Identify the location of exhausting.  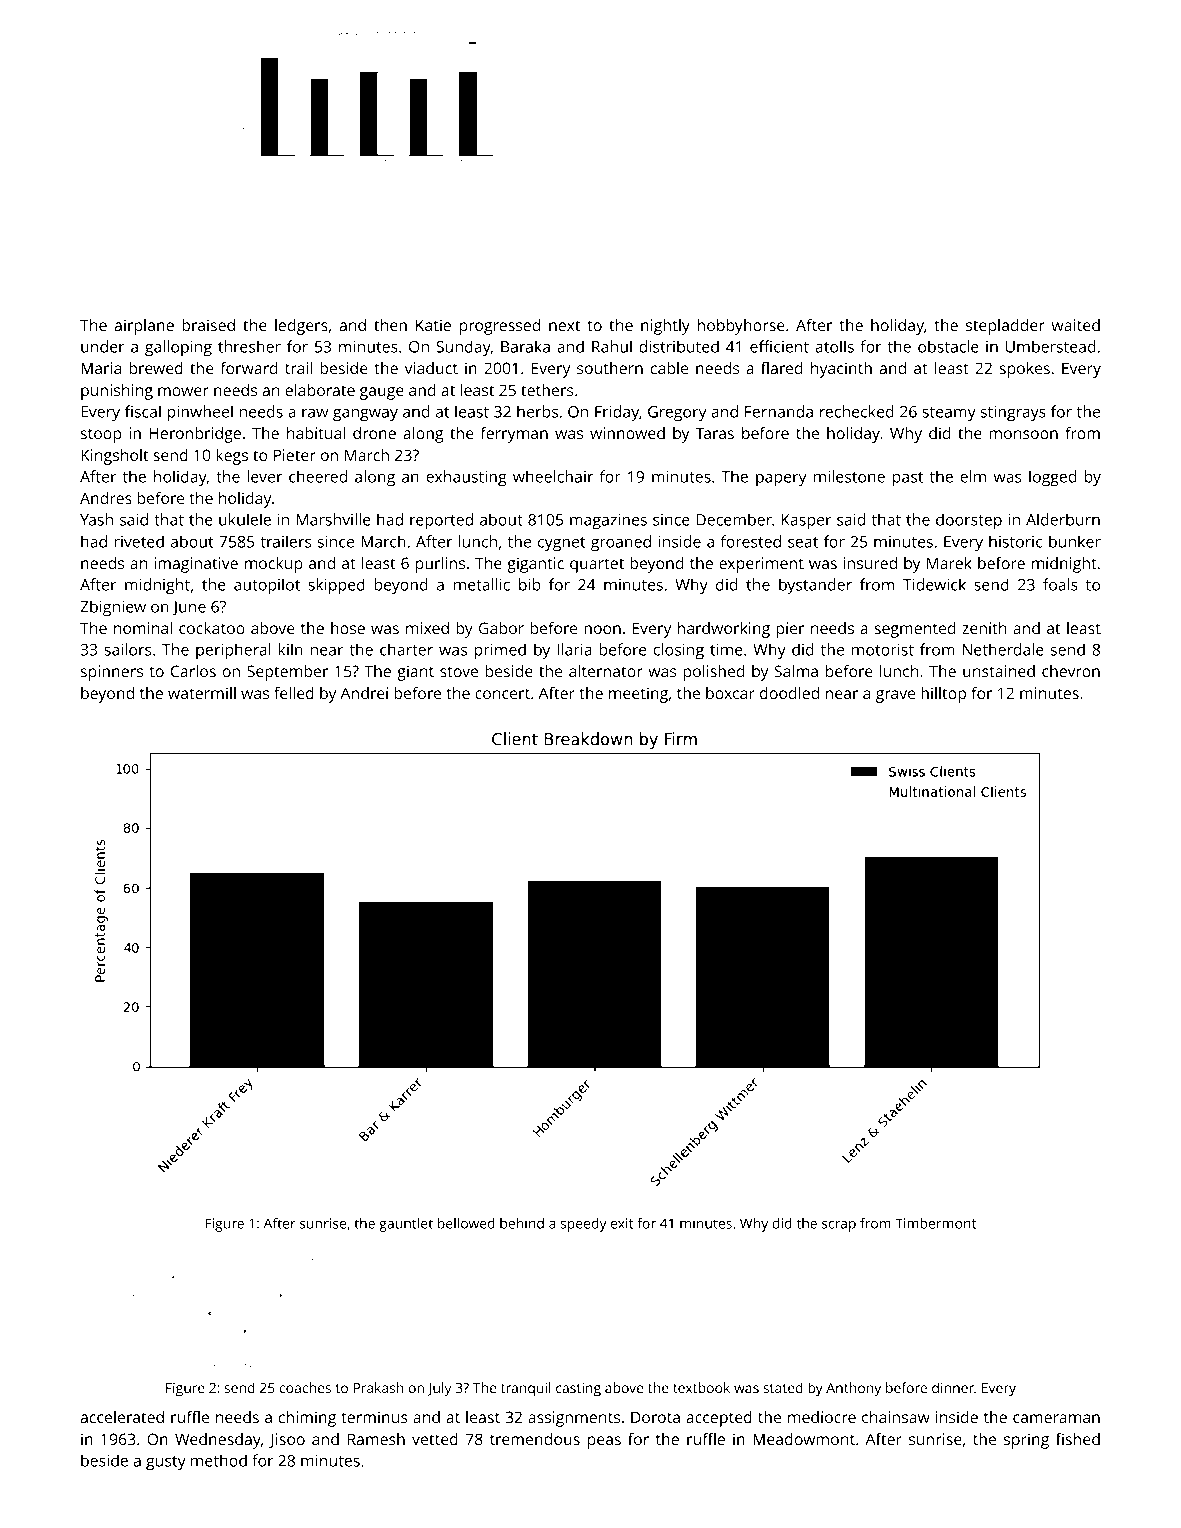
(466, 478).
